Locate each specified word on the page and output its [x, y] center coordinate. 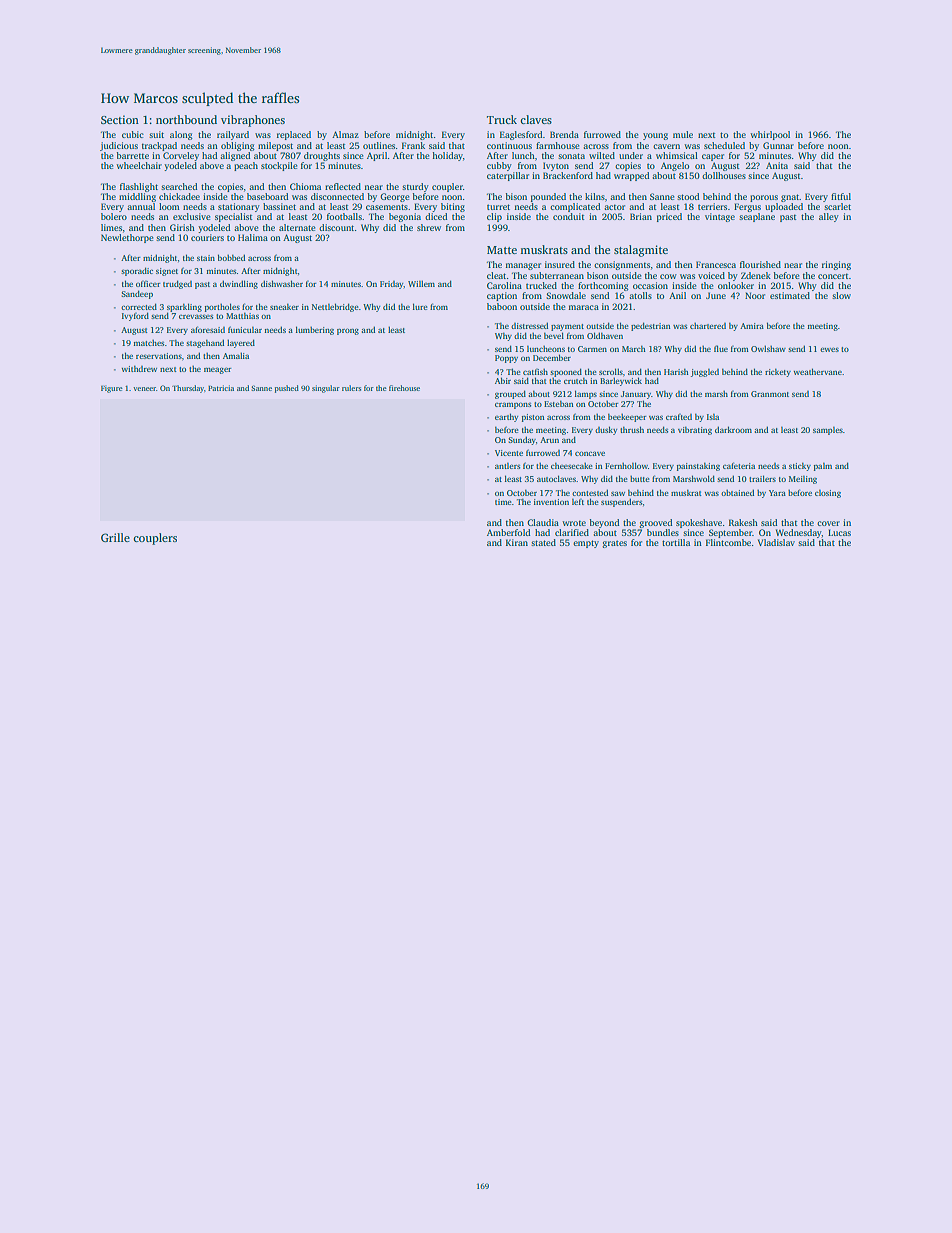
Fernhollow [626, 465]
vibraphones [253, 121]
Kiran [517, 542]
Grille [115, 537]
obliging [238, 146]
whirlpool [770, 135]
